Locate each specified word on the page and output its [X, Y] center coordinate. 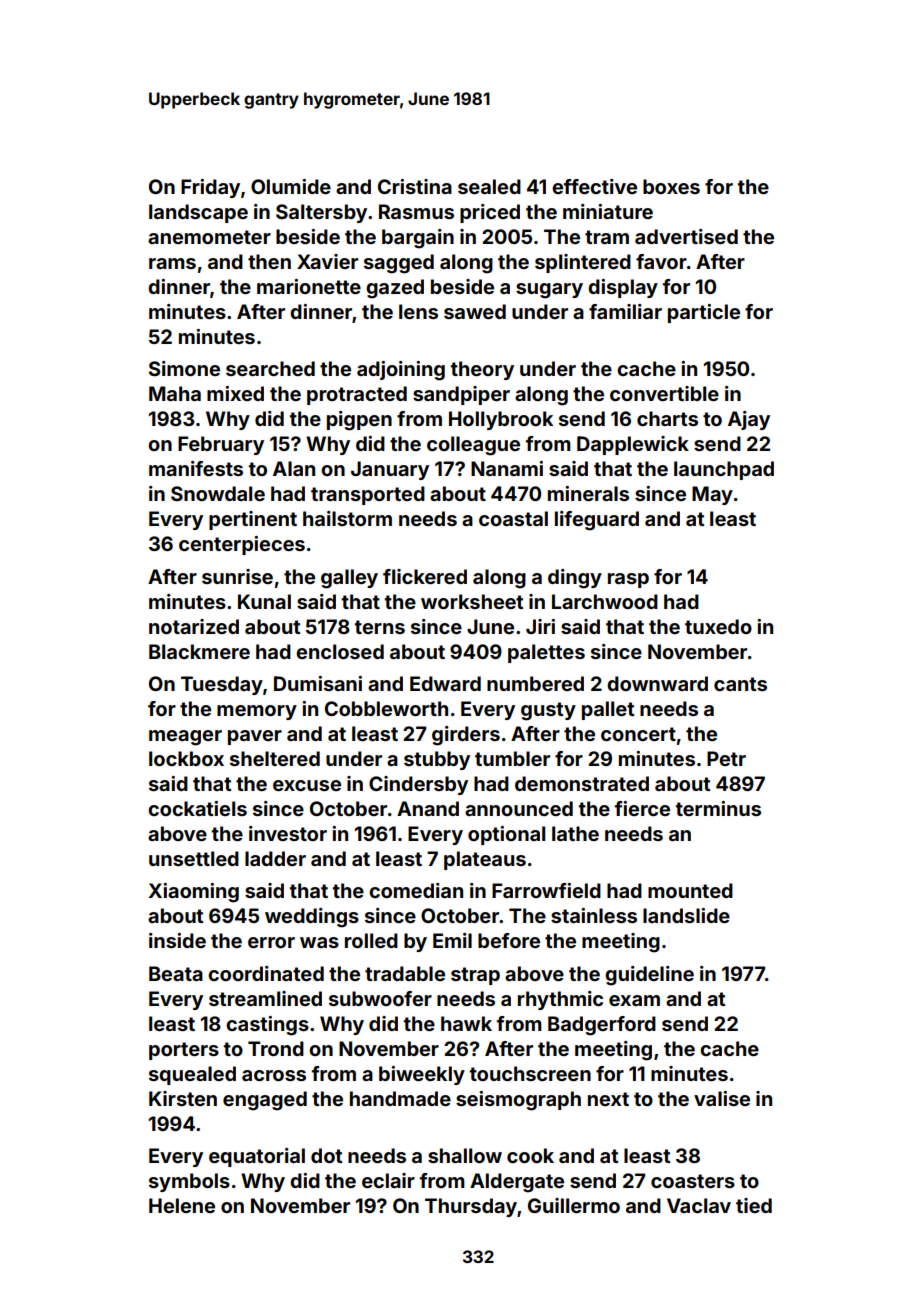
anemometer [209, 237]
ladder [275, 858]
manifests [196, 468]
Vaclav [699, 1205]
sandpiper [461, 395]
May [712, 495]
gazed [395, 289]
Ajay [749, 420]
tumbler [512, 758]
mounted [690, 890]
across [274, 1075]
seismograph [518, 1101]
